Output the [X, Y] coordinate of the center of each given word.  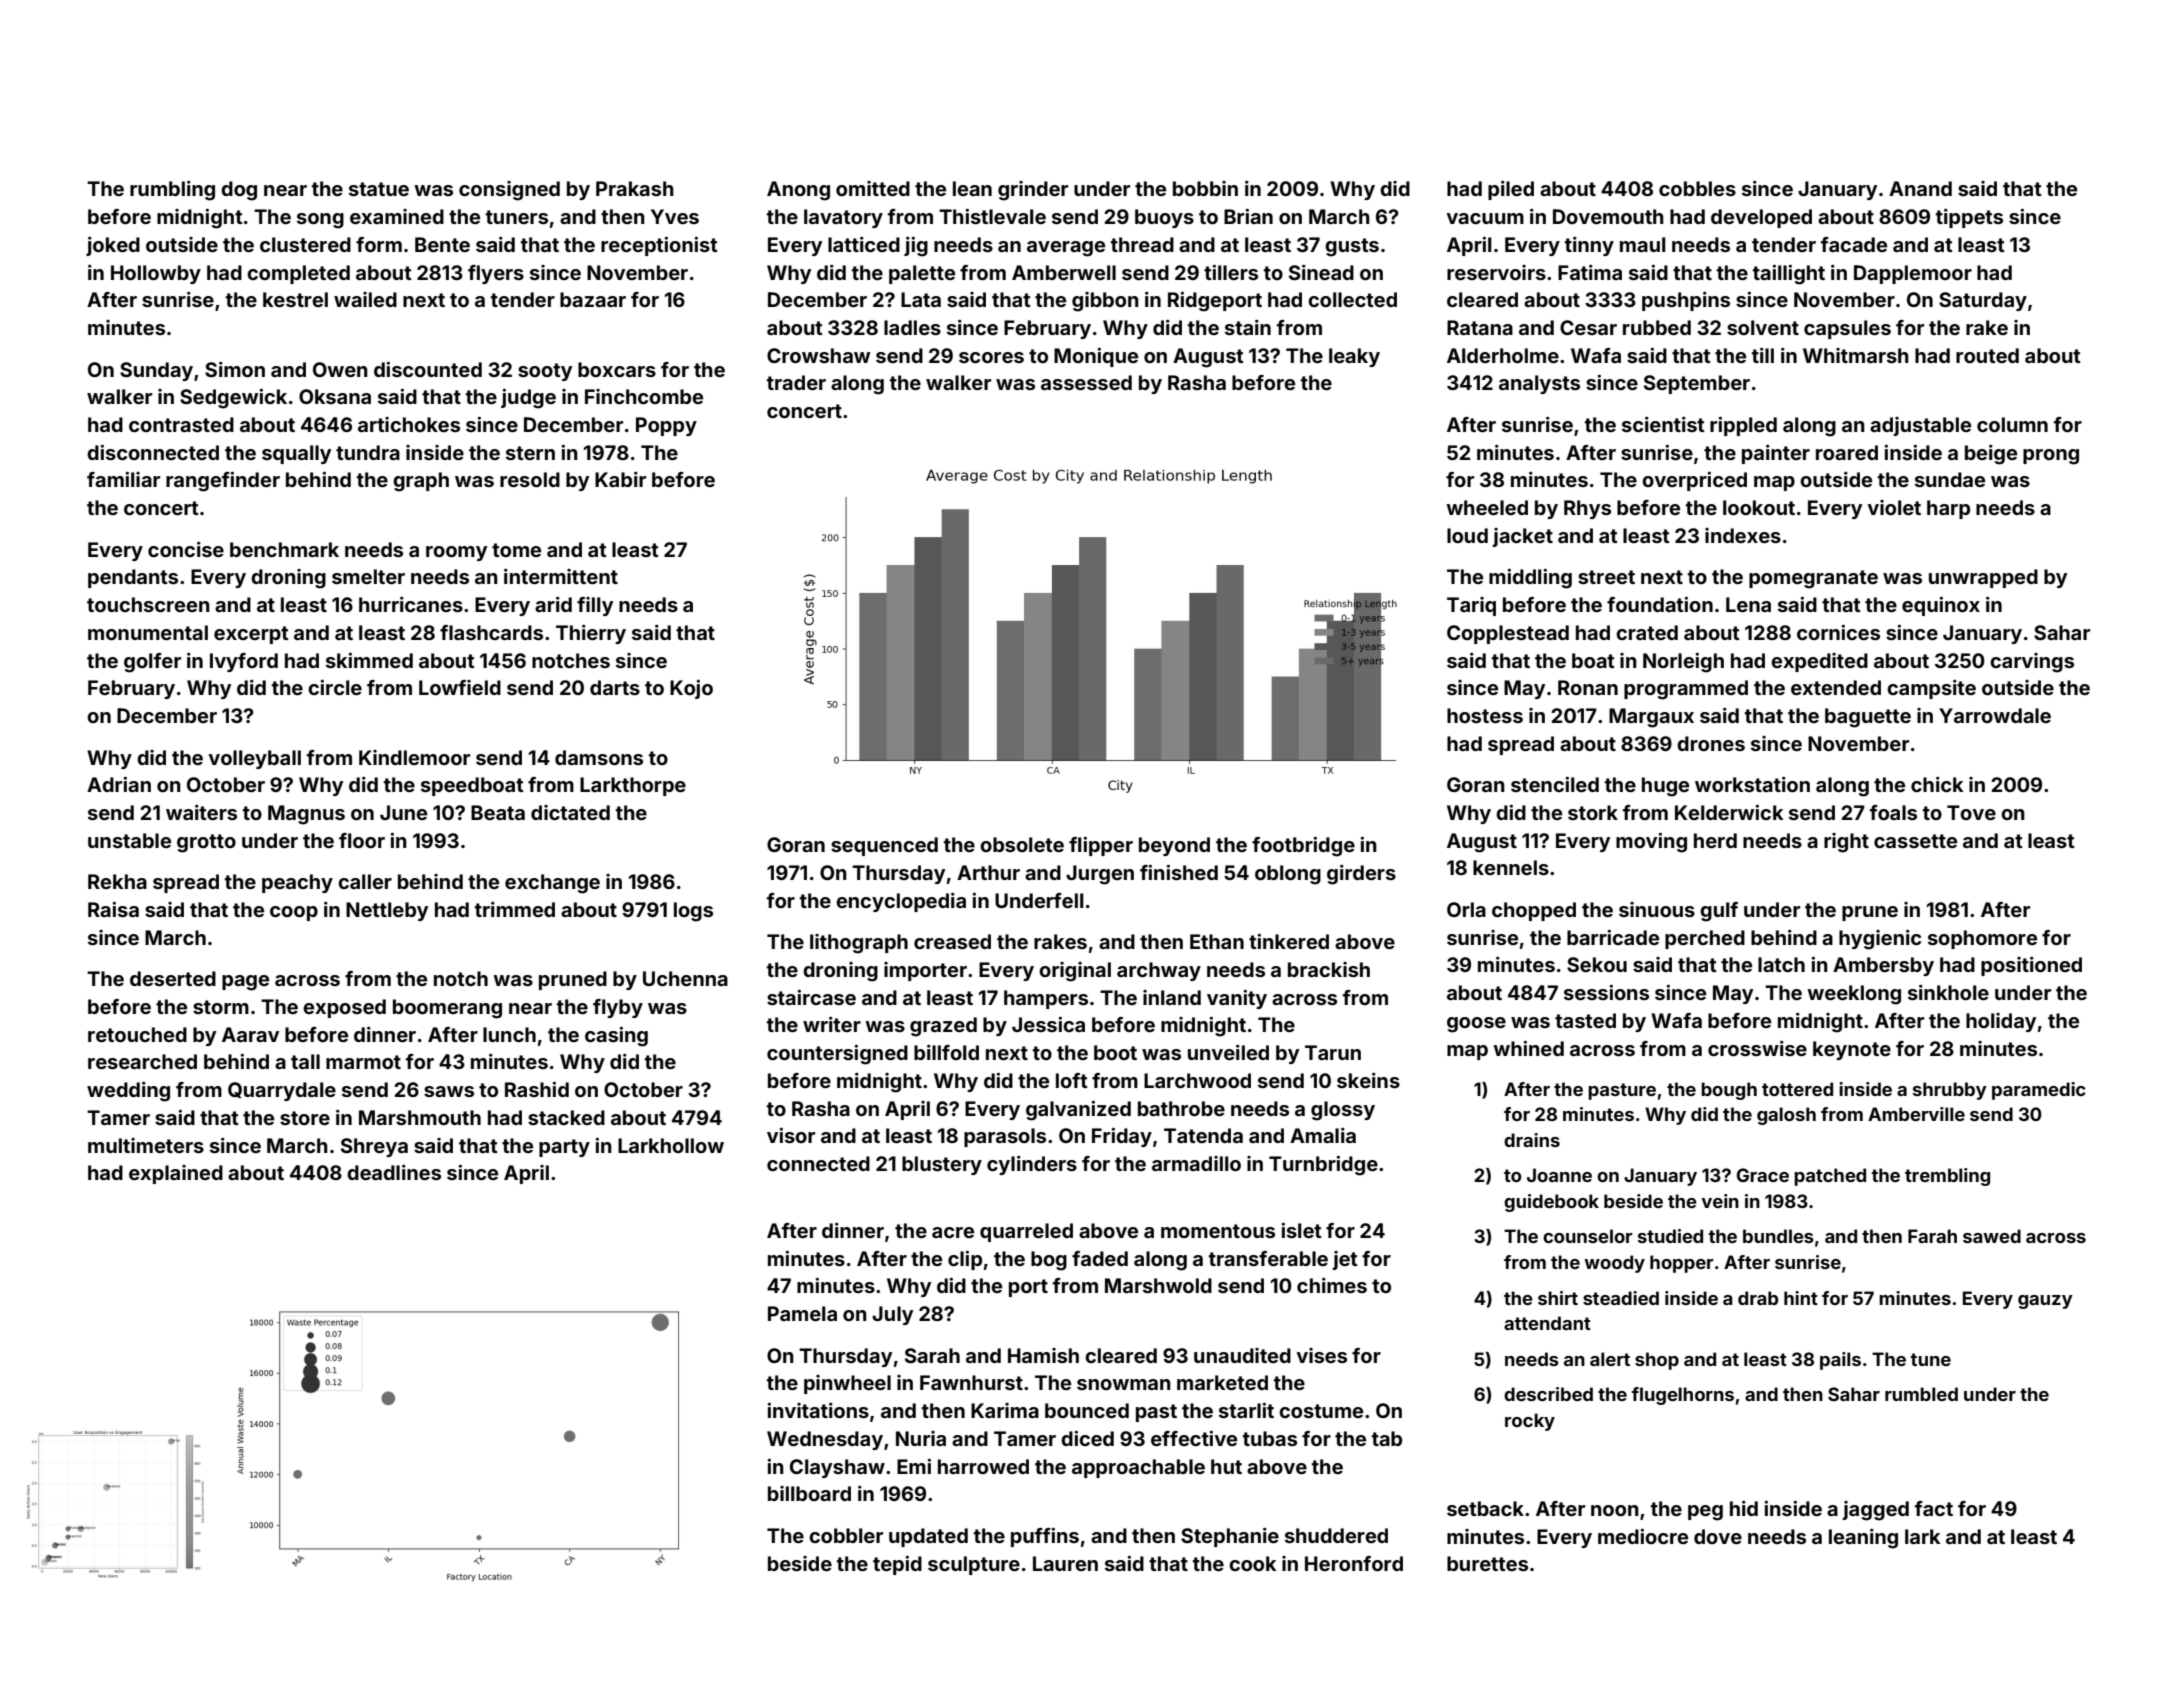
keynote [1852, 1050]
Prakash [635, 188]
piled [1511, 190]
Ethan [1217, 941]
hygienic [1880, 940]
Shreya [374, 1147]
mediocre [1643, 1536]
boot [1115, 1052]
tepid [897, 1565]
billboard [809, 1493]
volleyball [254, 759]
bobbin [1205, 188]
